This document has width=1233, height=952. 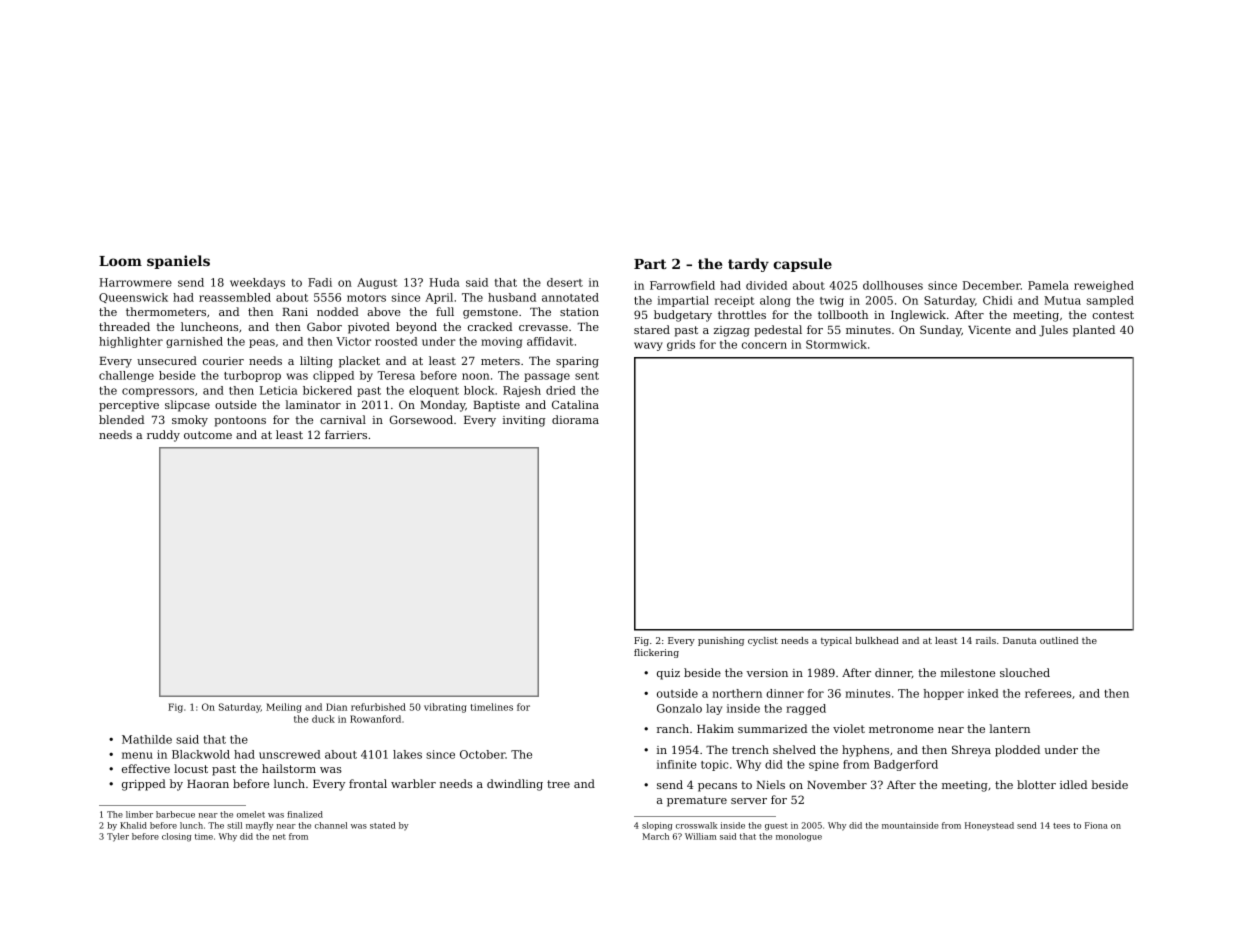 I want to click on Danuta, so click(x=1019, y=640).
